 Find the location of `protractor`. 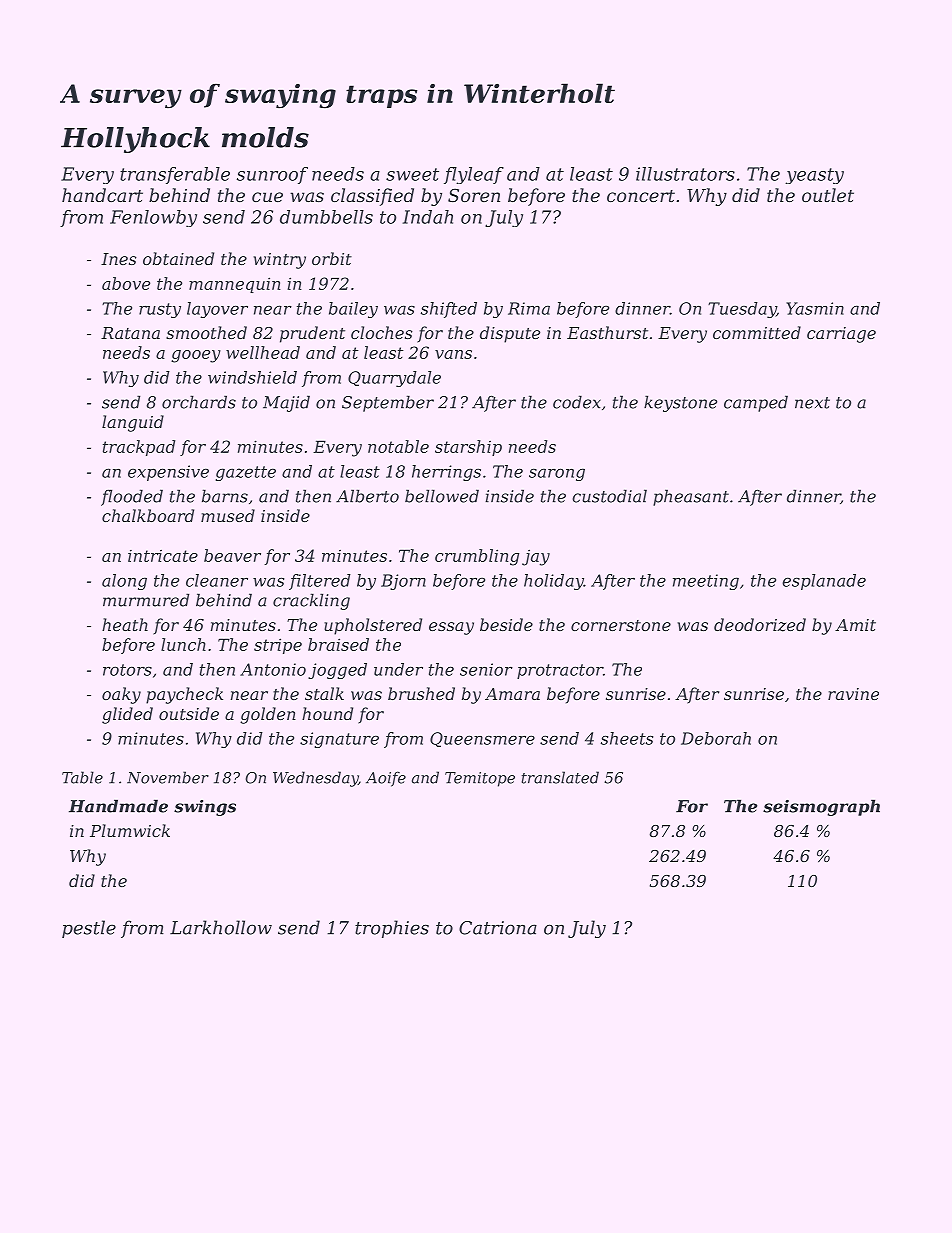

protractor is located at coordinates (560, 671).
